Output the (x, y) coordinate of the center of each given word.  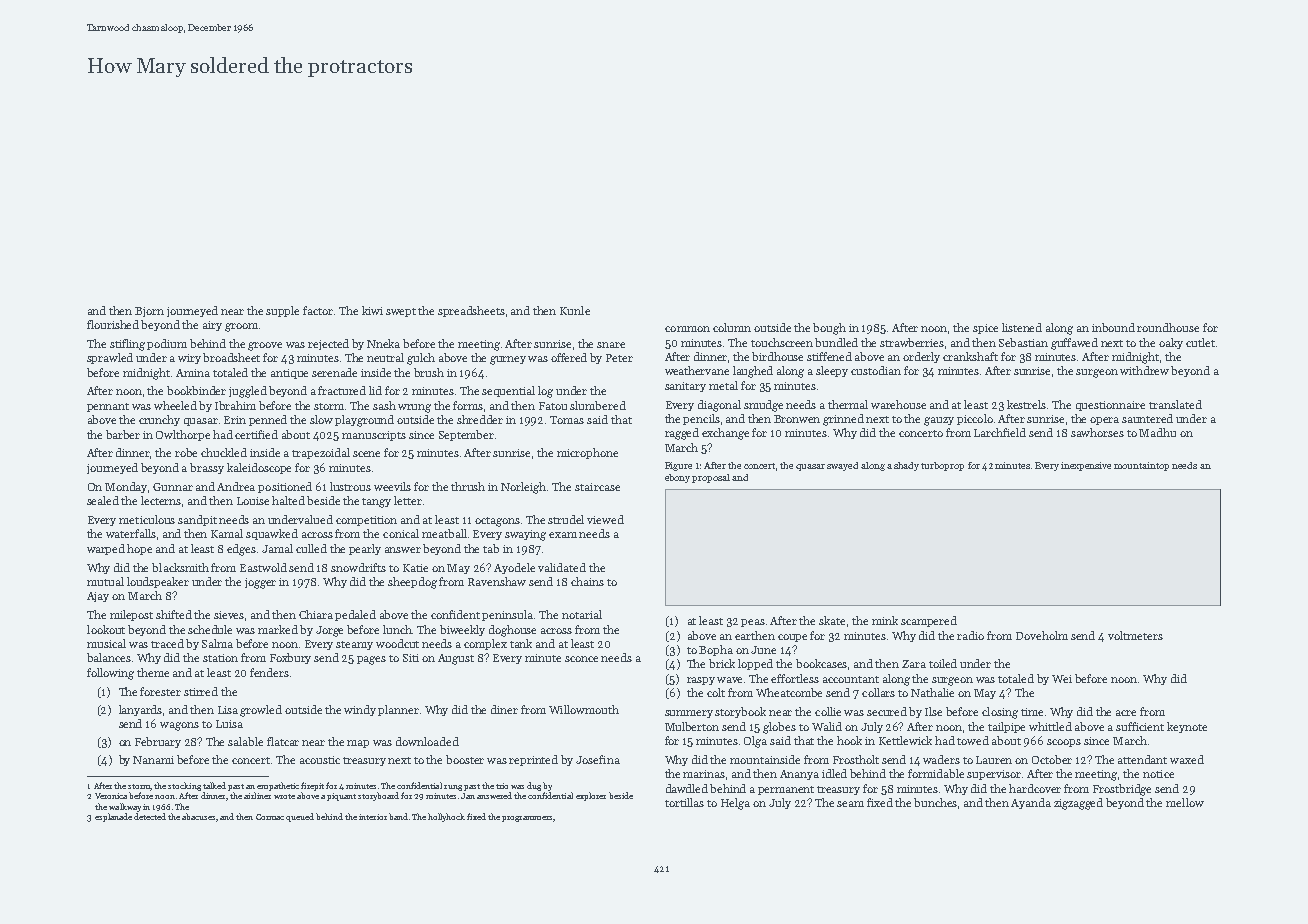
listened (1022, 327)
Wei (1062, 679)
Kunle (575, 310)
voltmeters (1135, 635)
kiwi (372, 310)
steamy (354, 645)
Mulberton (692, 726)
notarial (582, 614)
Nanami (153, 760)
